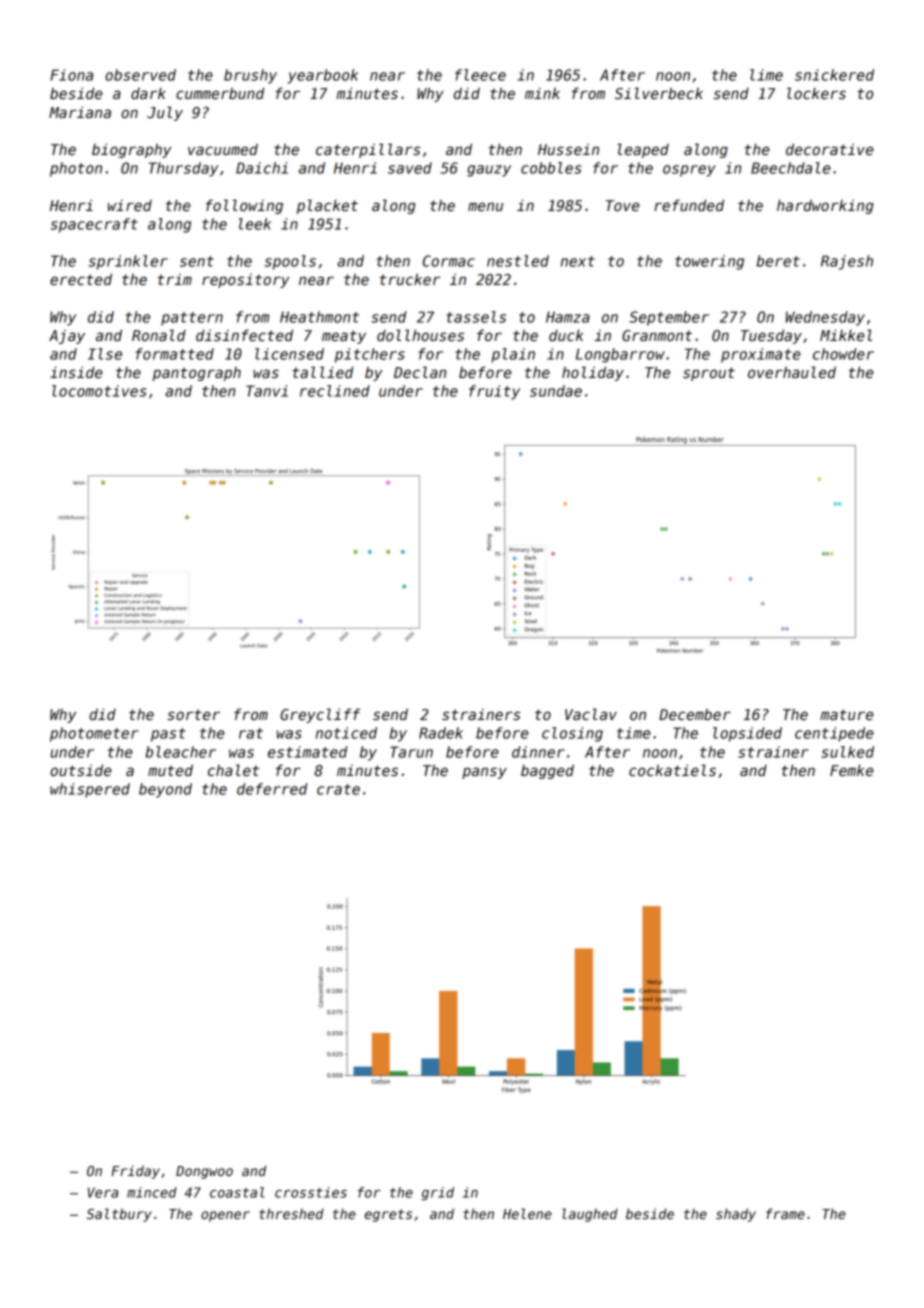 This screenshot has height=1308, width=924. What do you see at coordinates (484, 773) in the screenshot?
I see `pansy` at bounding box center [484, 773].
